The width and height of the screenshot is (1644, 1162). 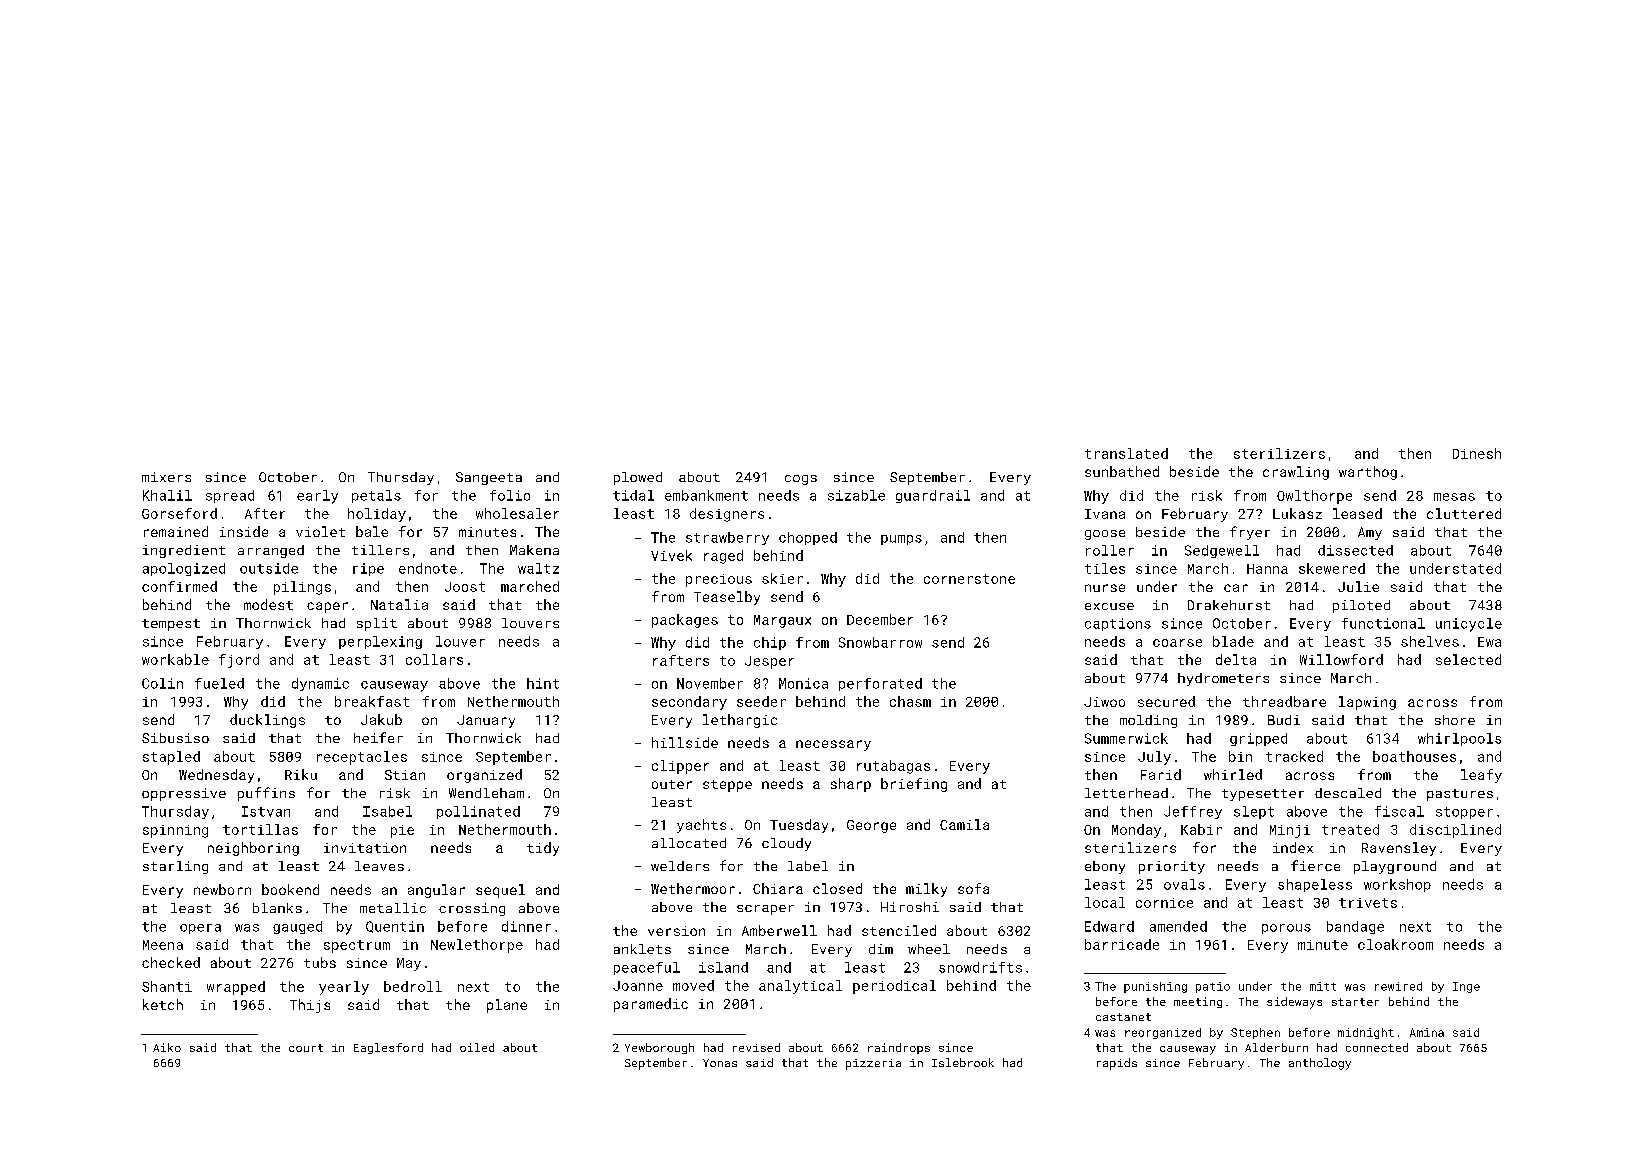 I want to click on collars, so click(x=434, y=659).
